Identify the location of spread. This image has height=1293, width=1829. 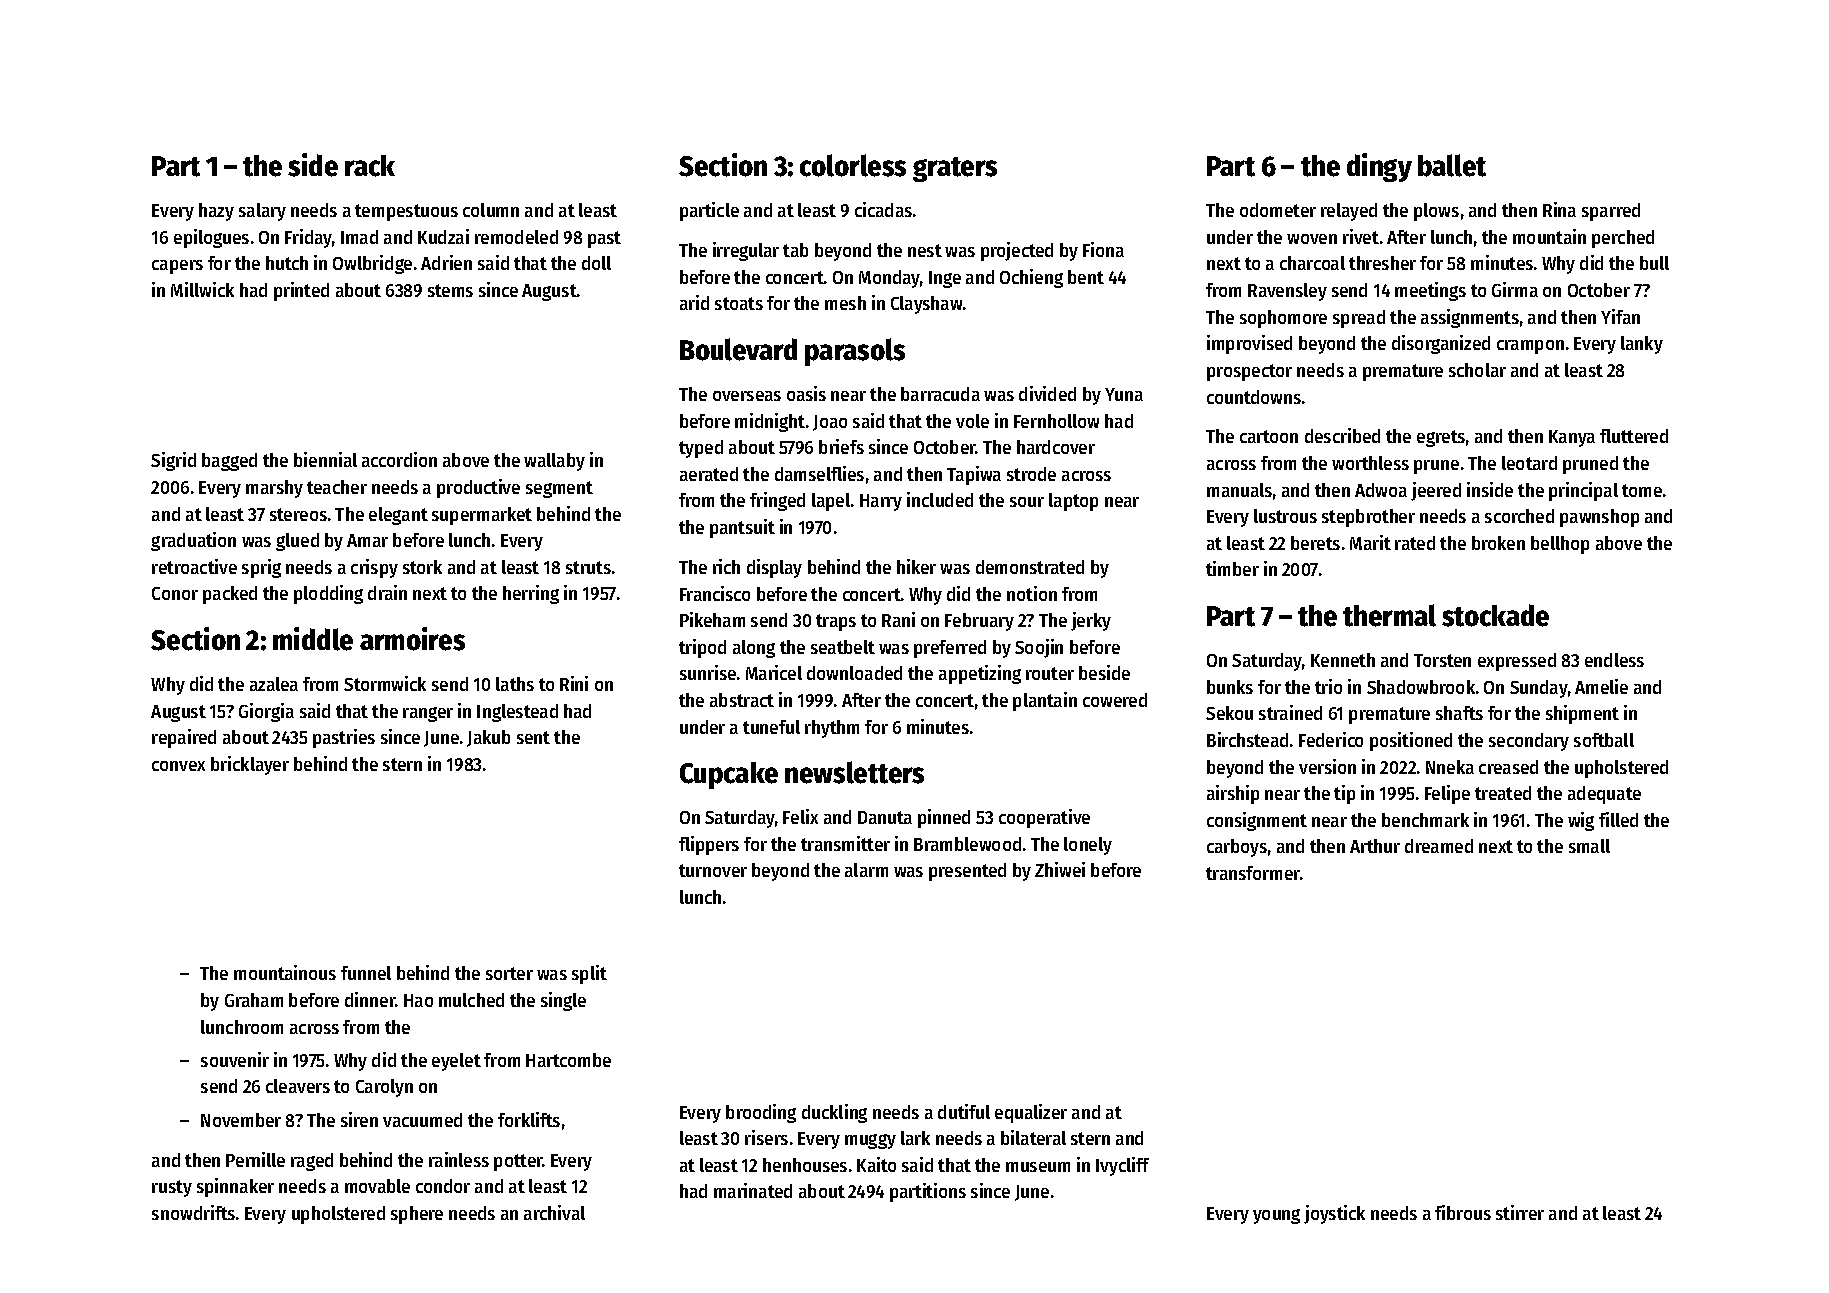
(1359, 319).
